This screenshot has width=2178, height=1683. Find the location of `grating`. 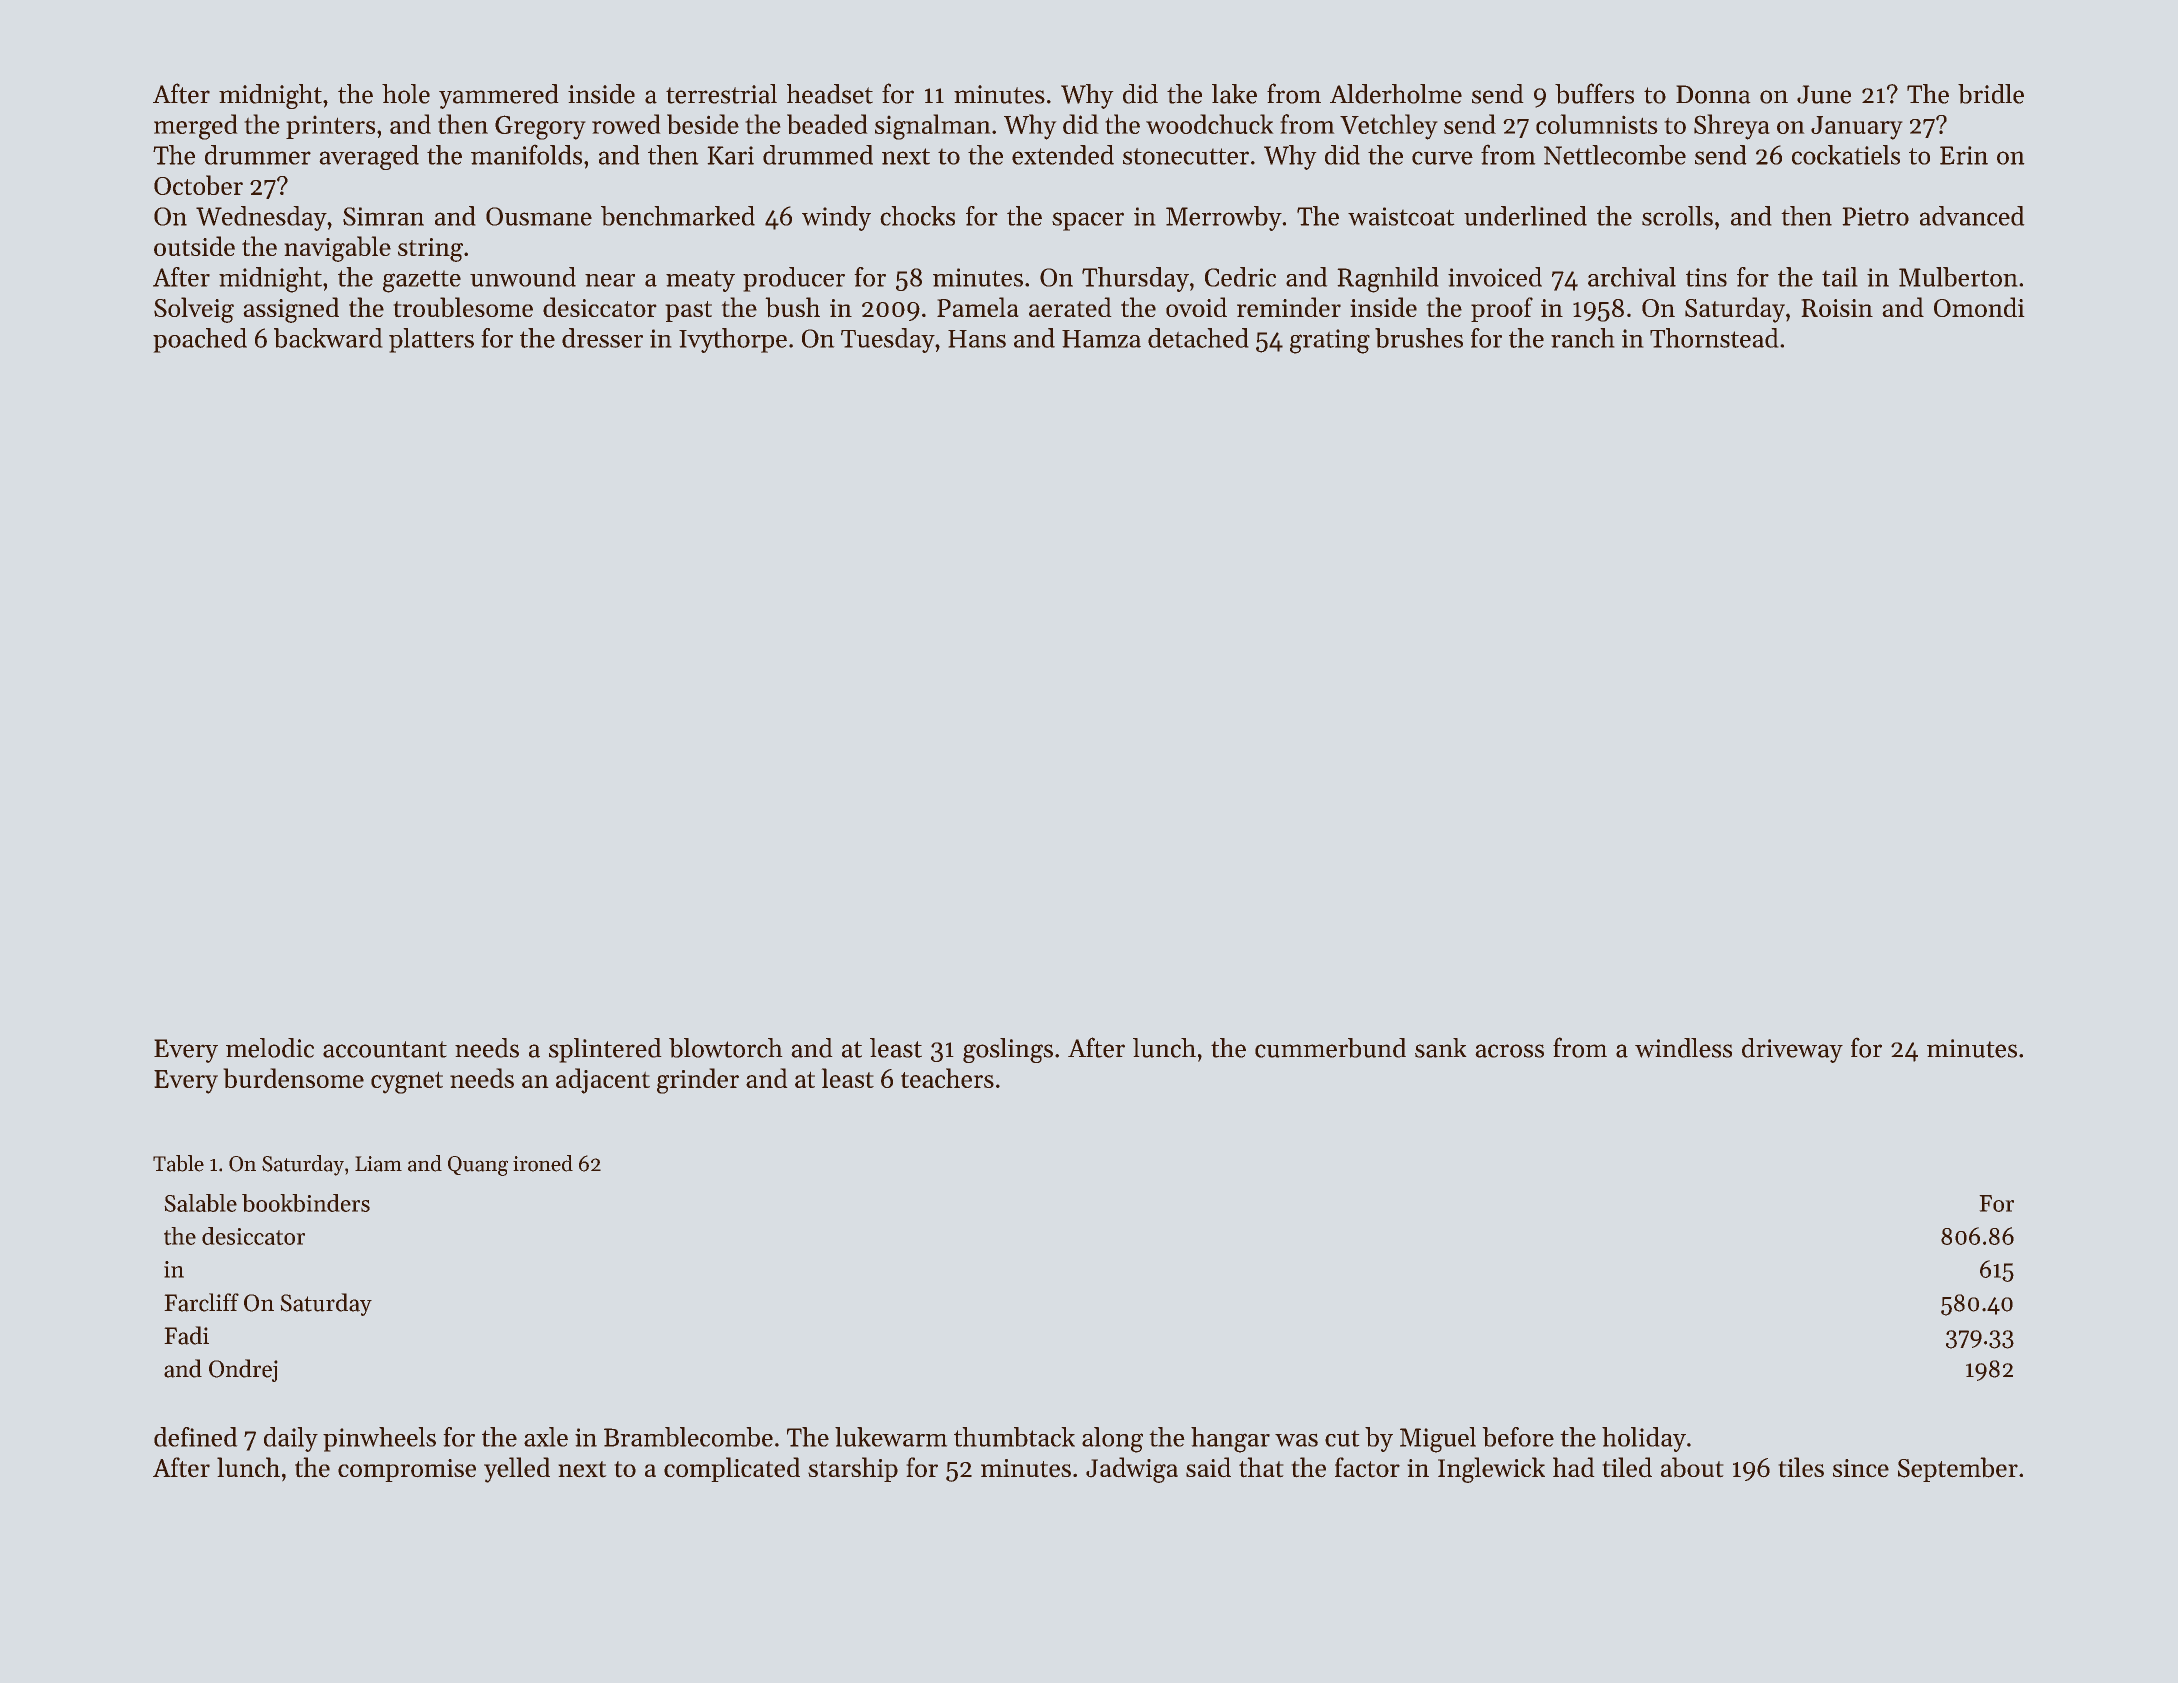

grating is located at coordinates (1330, 341).
